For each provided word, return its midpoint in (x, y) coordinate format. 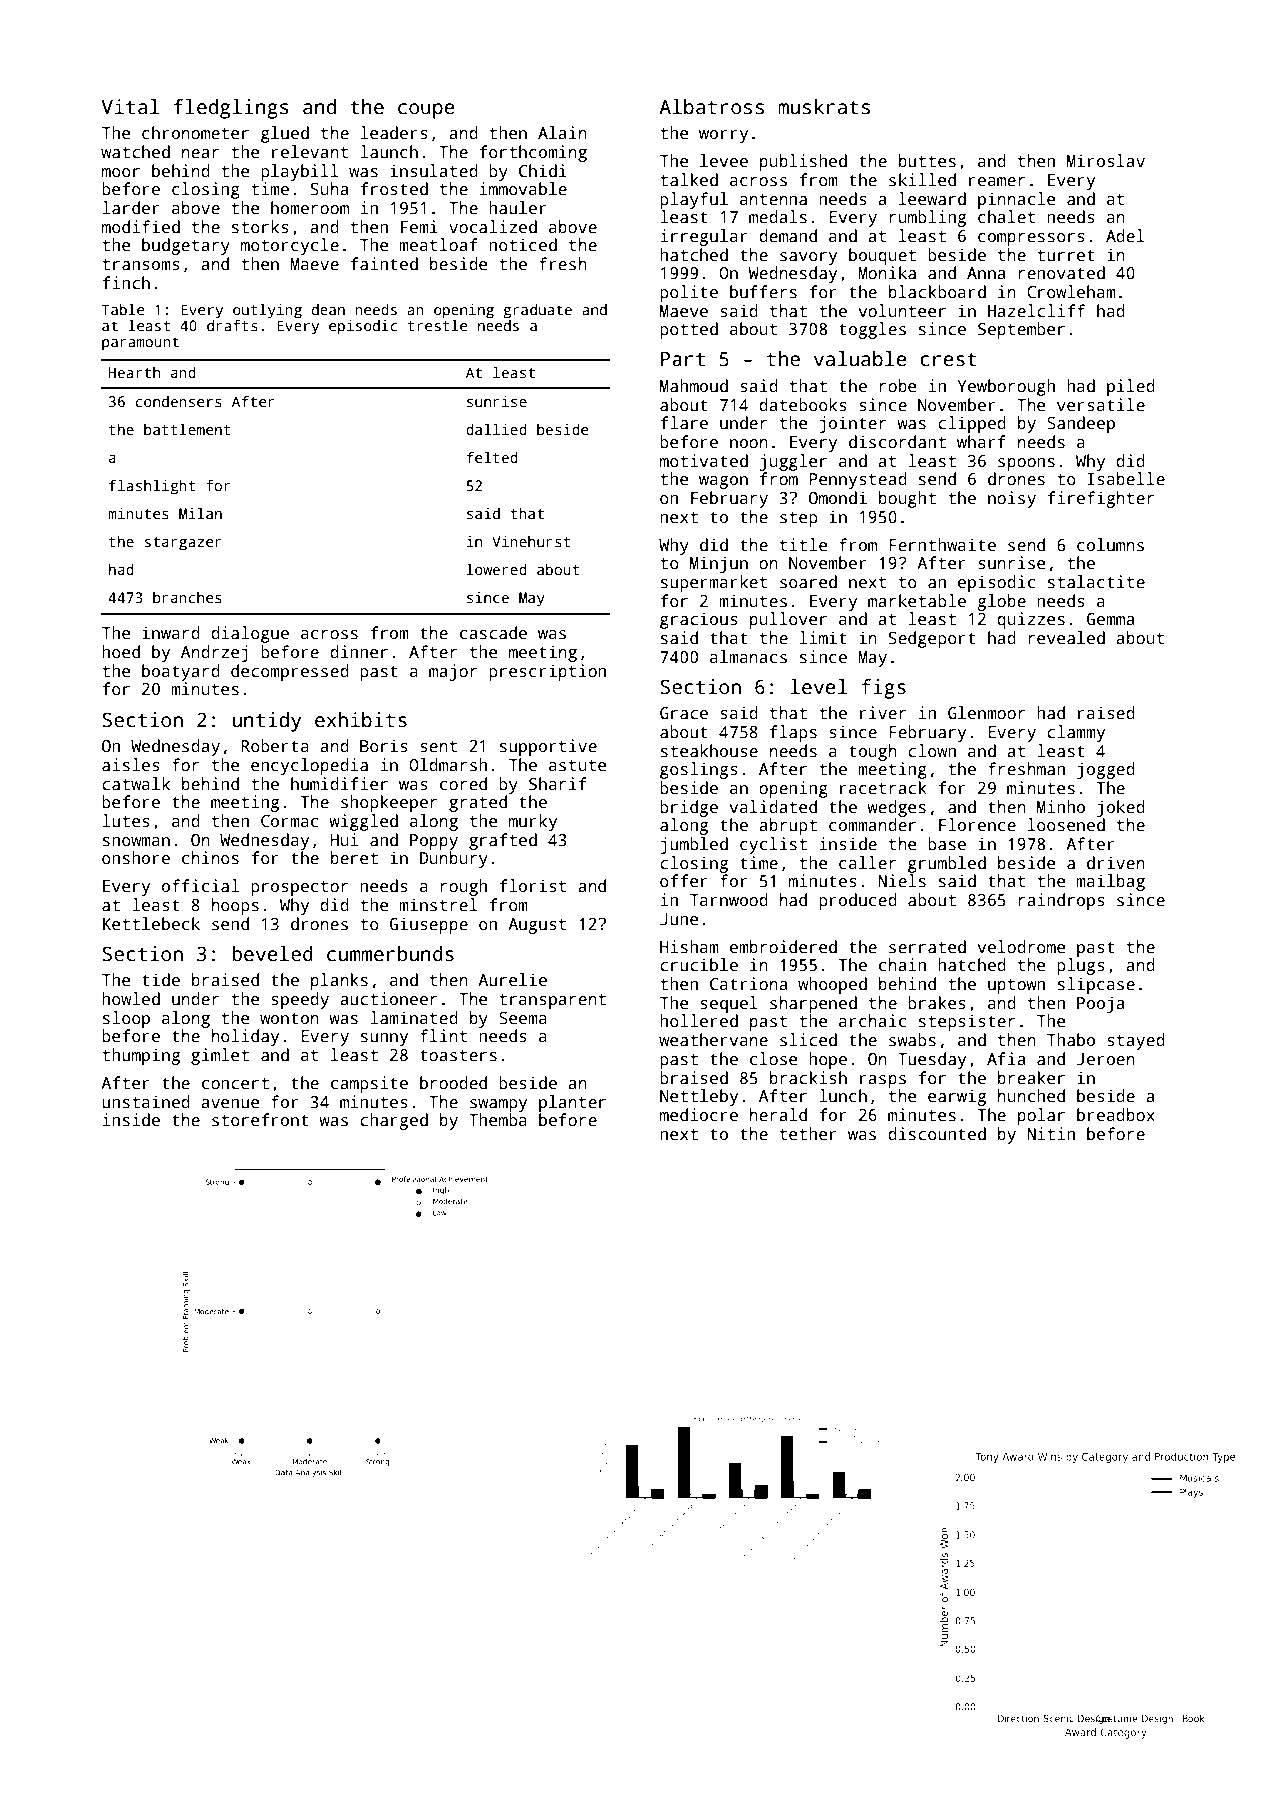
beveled (272, 954)
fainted (384, 264)
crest (948, 360)
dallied (496, 429)
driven (1116, 863)
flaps (793, 733)
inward (171, 632)
